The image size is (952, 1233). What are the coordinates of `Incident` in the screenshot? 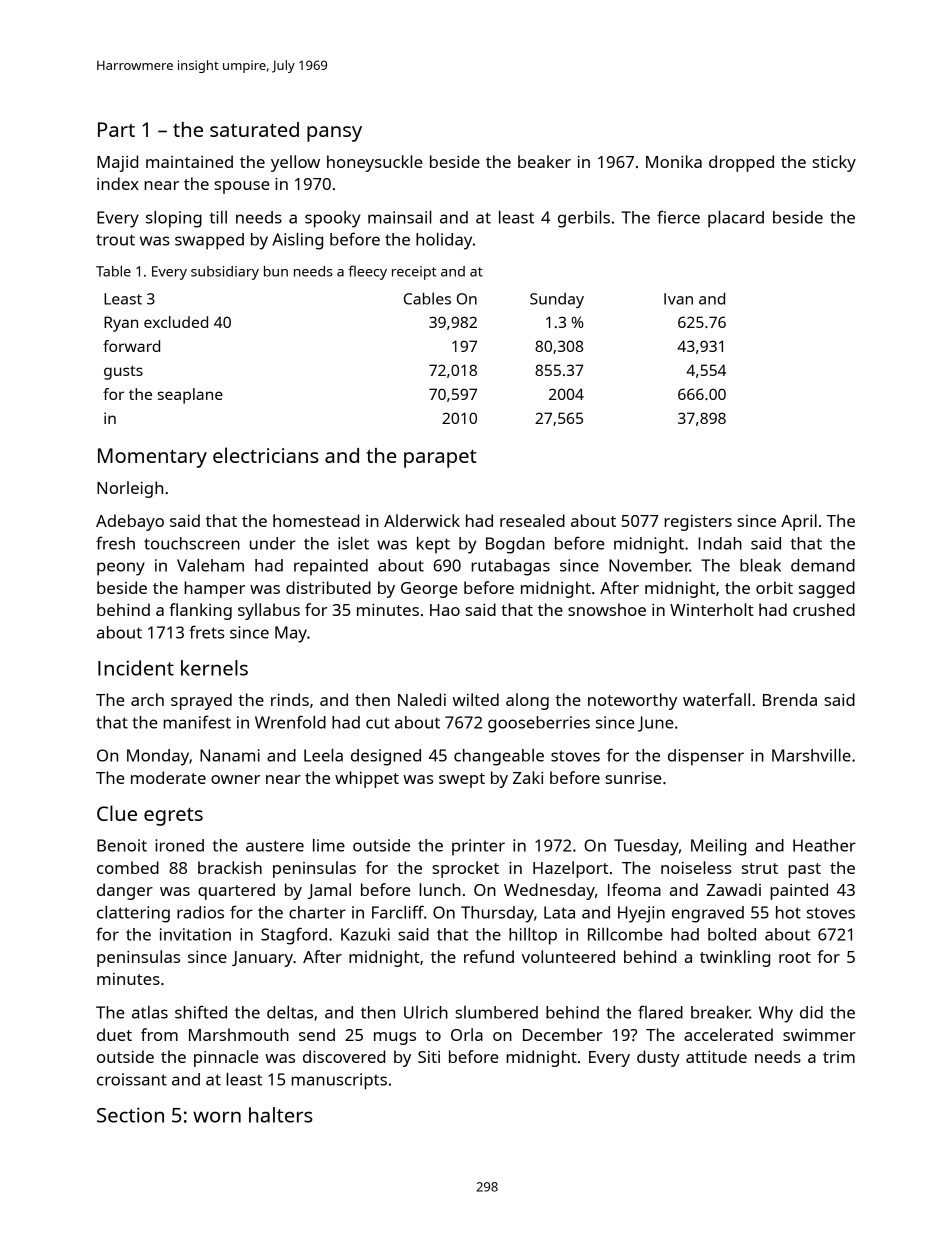 It's located at (136, 668).
